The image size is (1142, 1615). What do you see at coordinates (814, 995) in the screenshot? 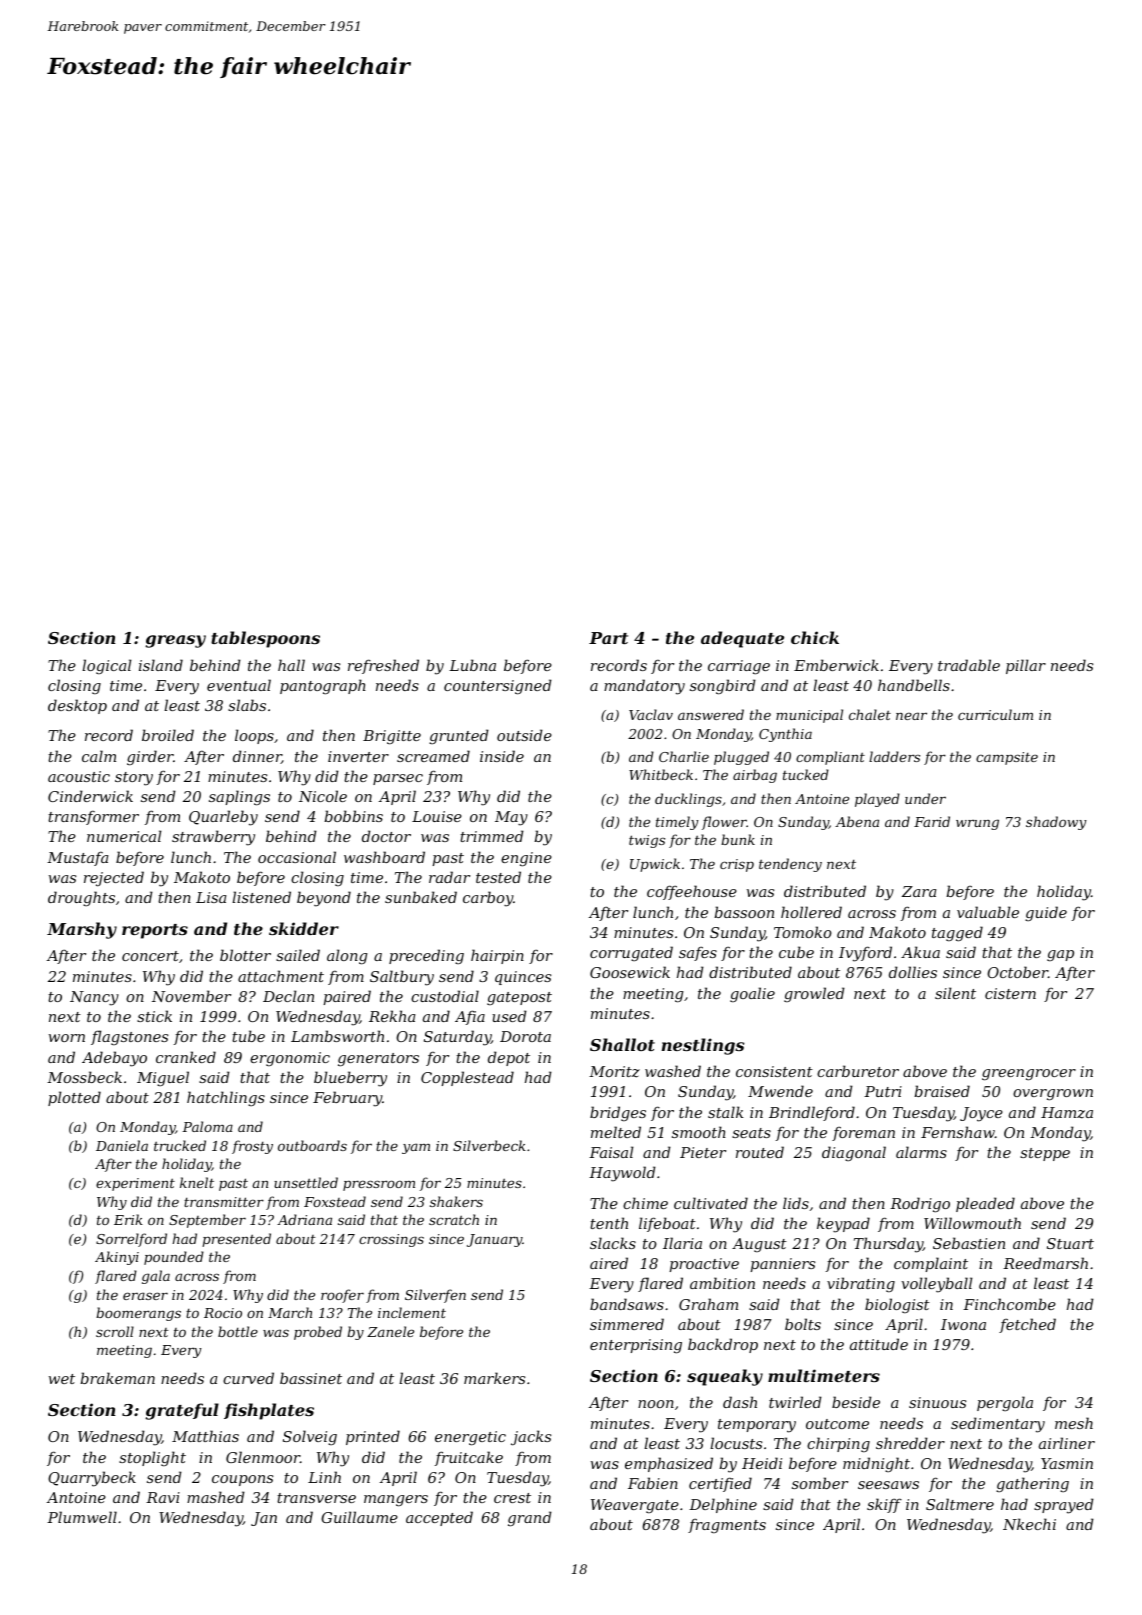
I see `growled` at bounding box center [814, 995].
